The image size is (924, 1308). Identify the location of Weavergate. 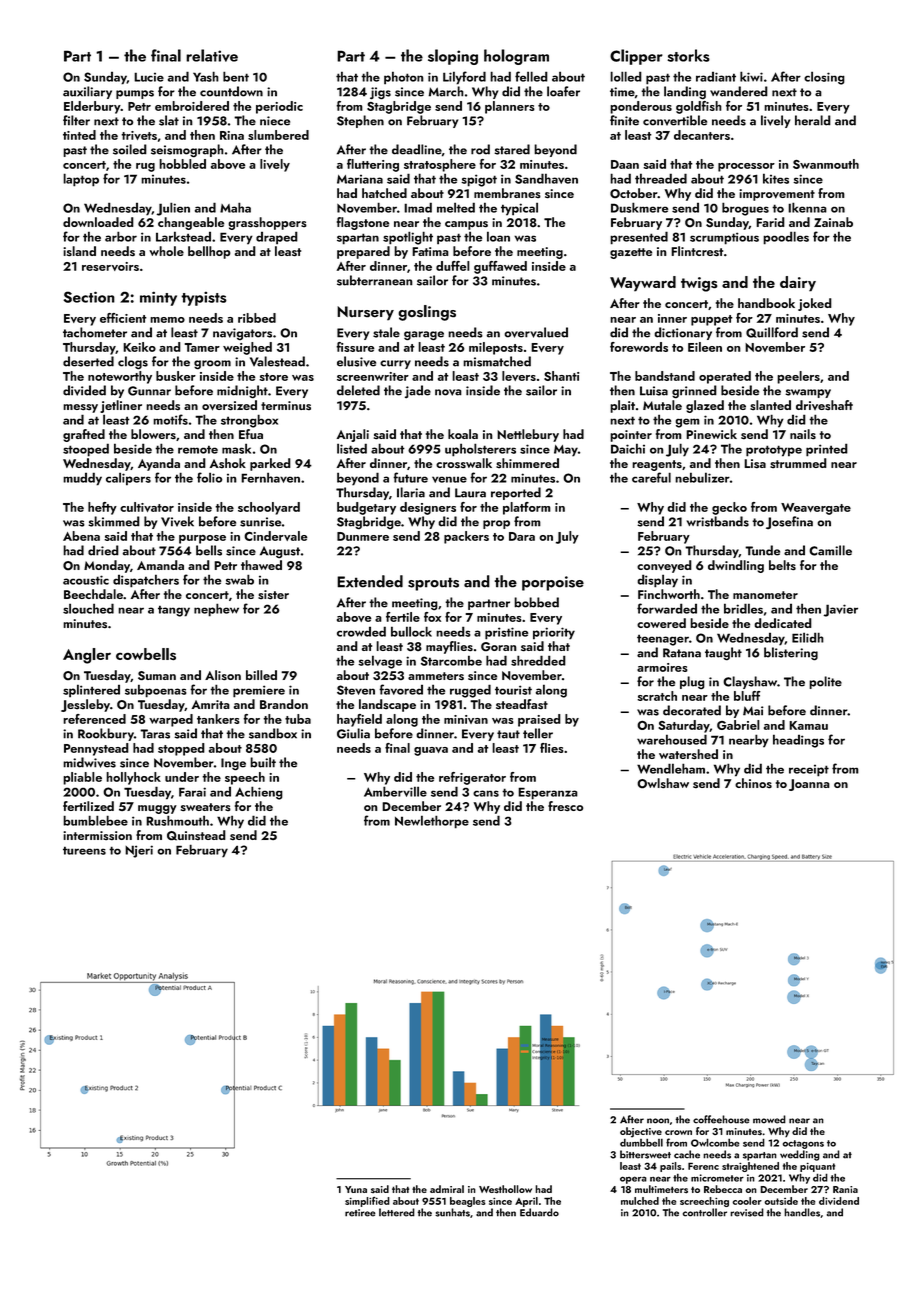
(816, 509).
